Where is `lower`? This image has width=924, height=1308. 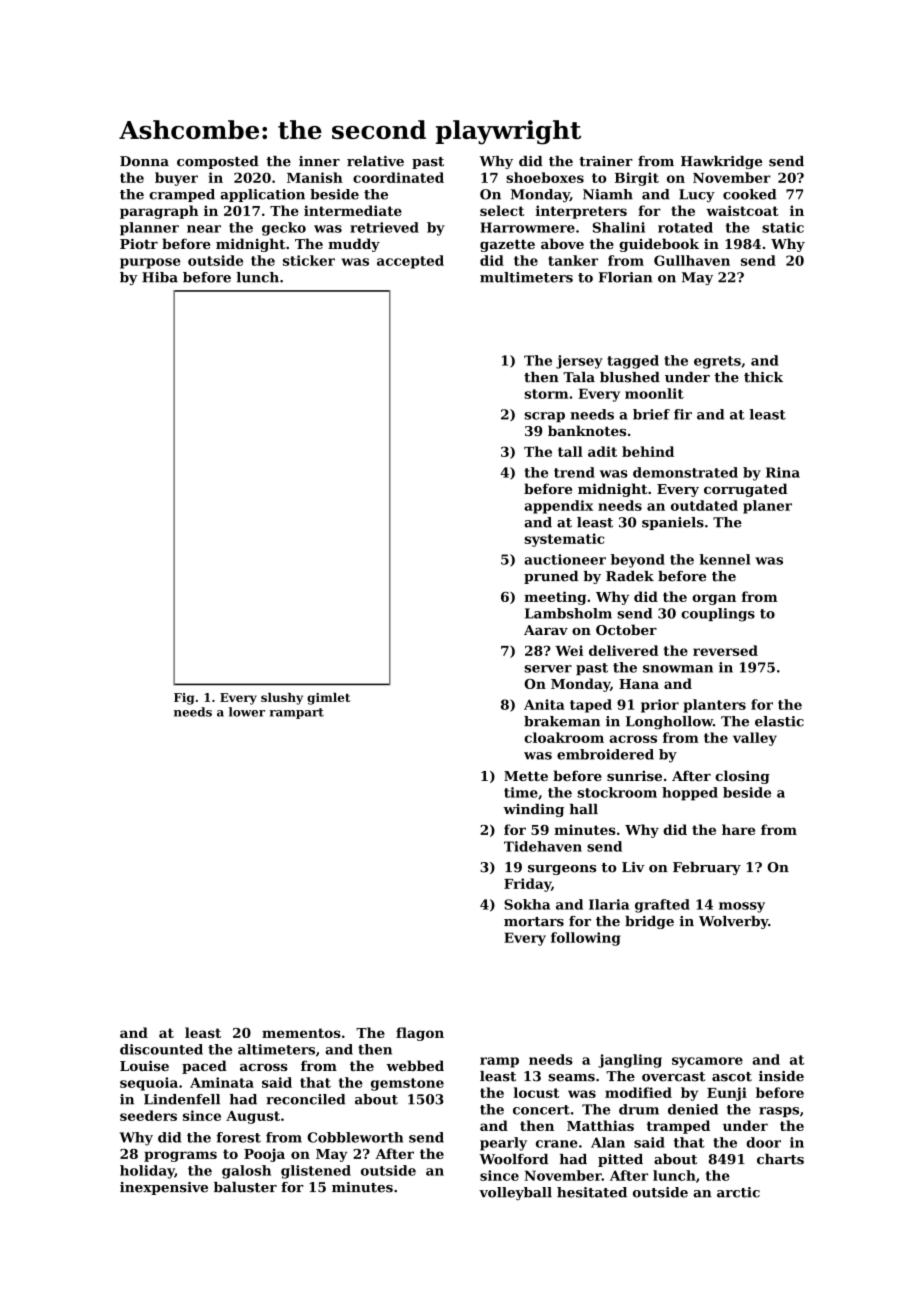 lower is located at coordinates (247, 712).
